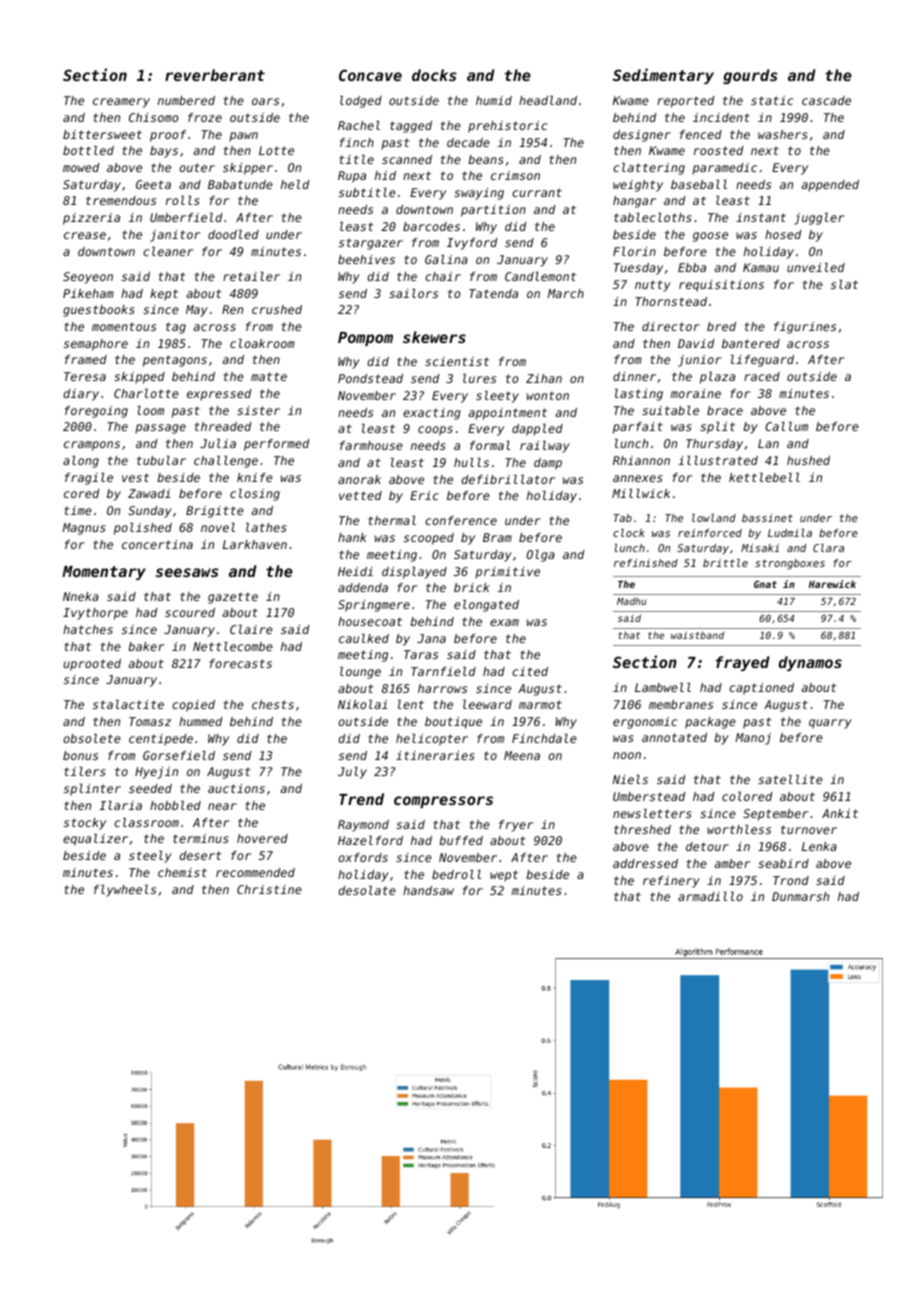 This image has width=924, height=1308. Describe the element at coordinates (432, 414) in the image. I see `exacting` at that location.
